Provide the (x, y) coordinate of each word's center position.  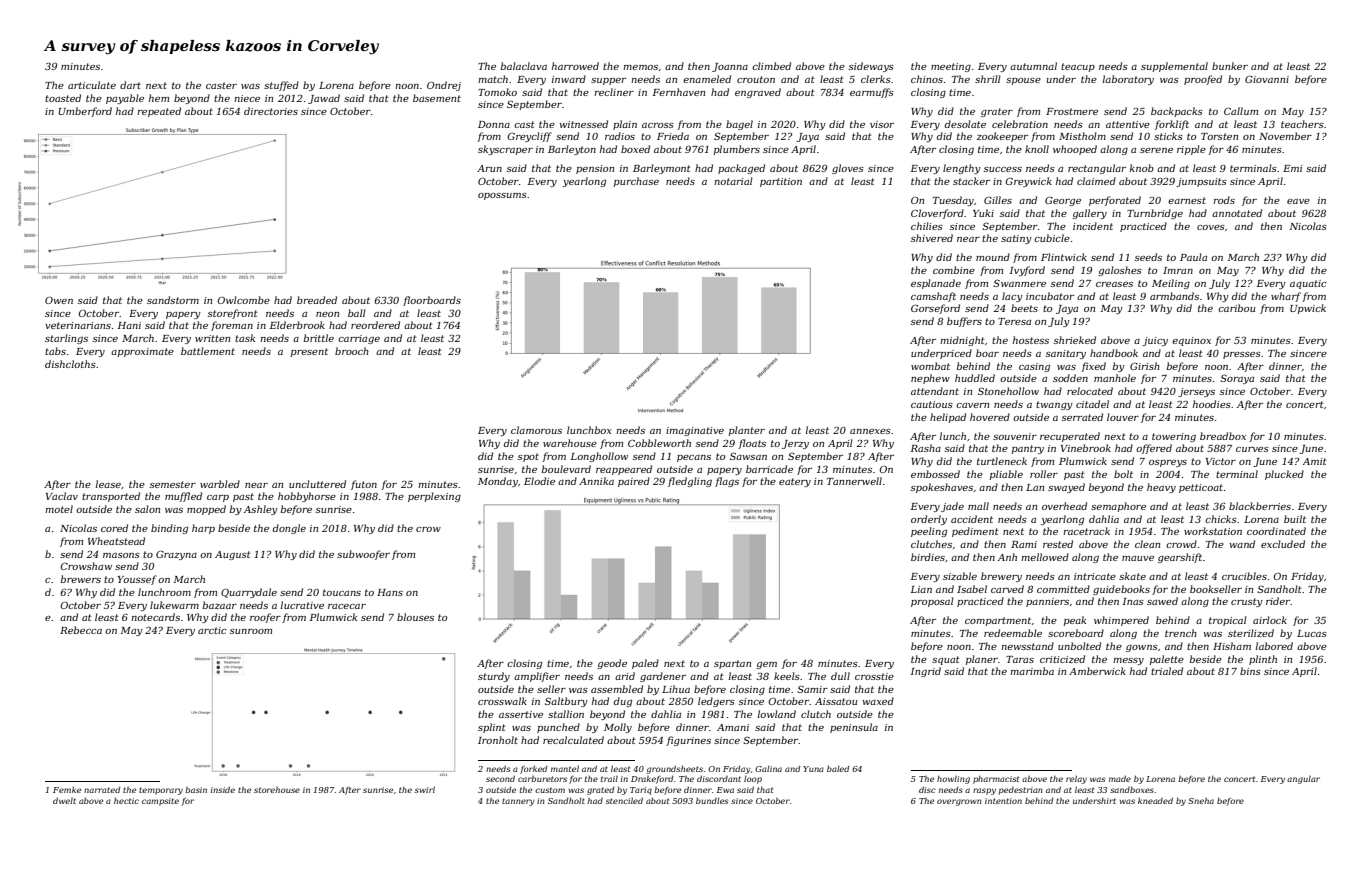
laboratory (1128, 80)
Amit (1315, 461)
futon (364, 485)
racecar (347, 606)
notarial (733, 181)
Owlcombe (243, 300)
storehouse (277, 790)
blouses (415, 617)
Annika (596, 481)
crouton (756, 79)
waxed (878, 701)
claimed (1096, 181)
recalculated (573, 740)
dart (130, 85)
